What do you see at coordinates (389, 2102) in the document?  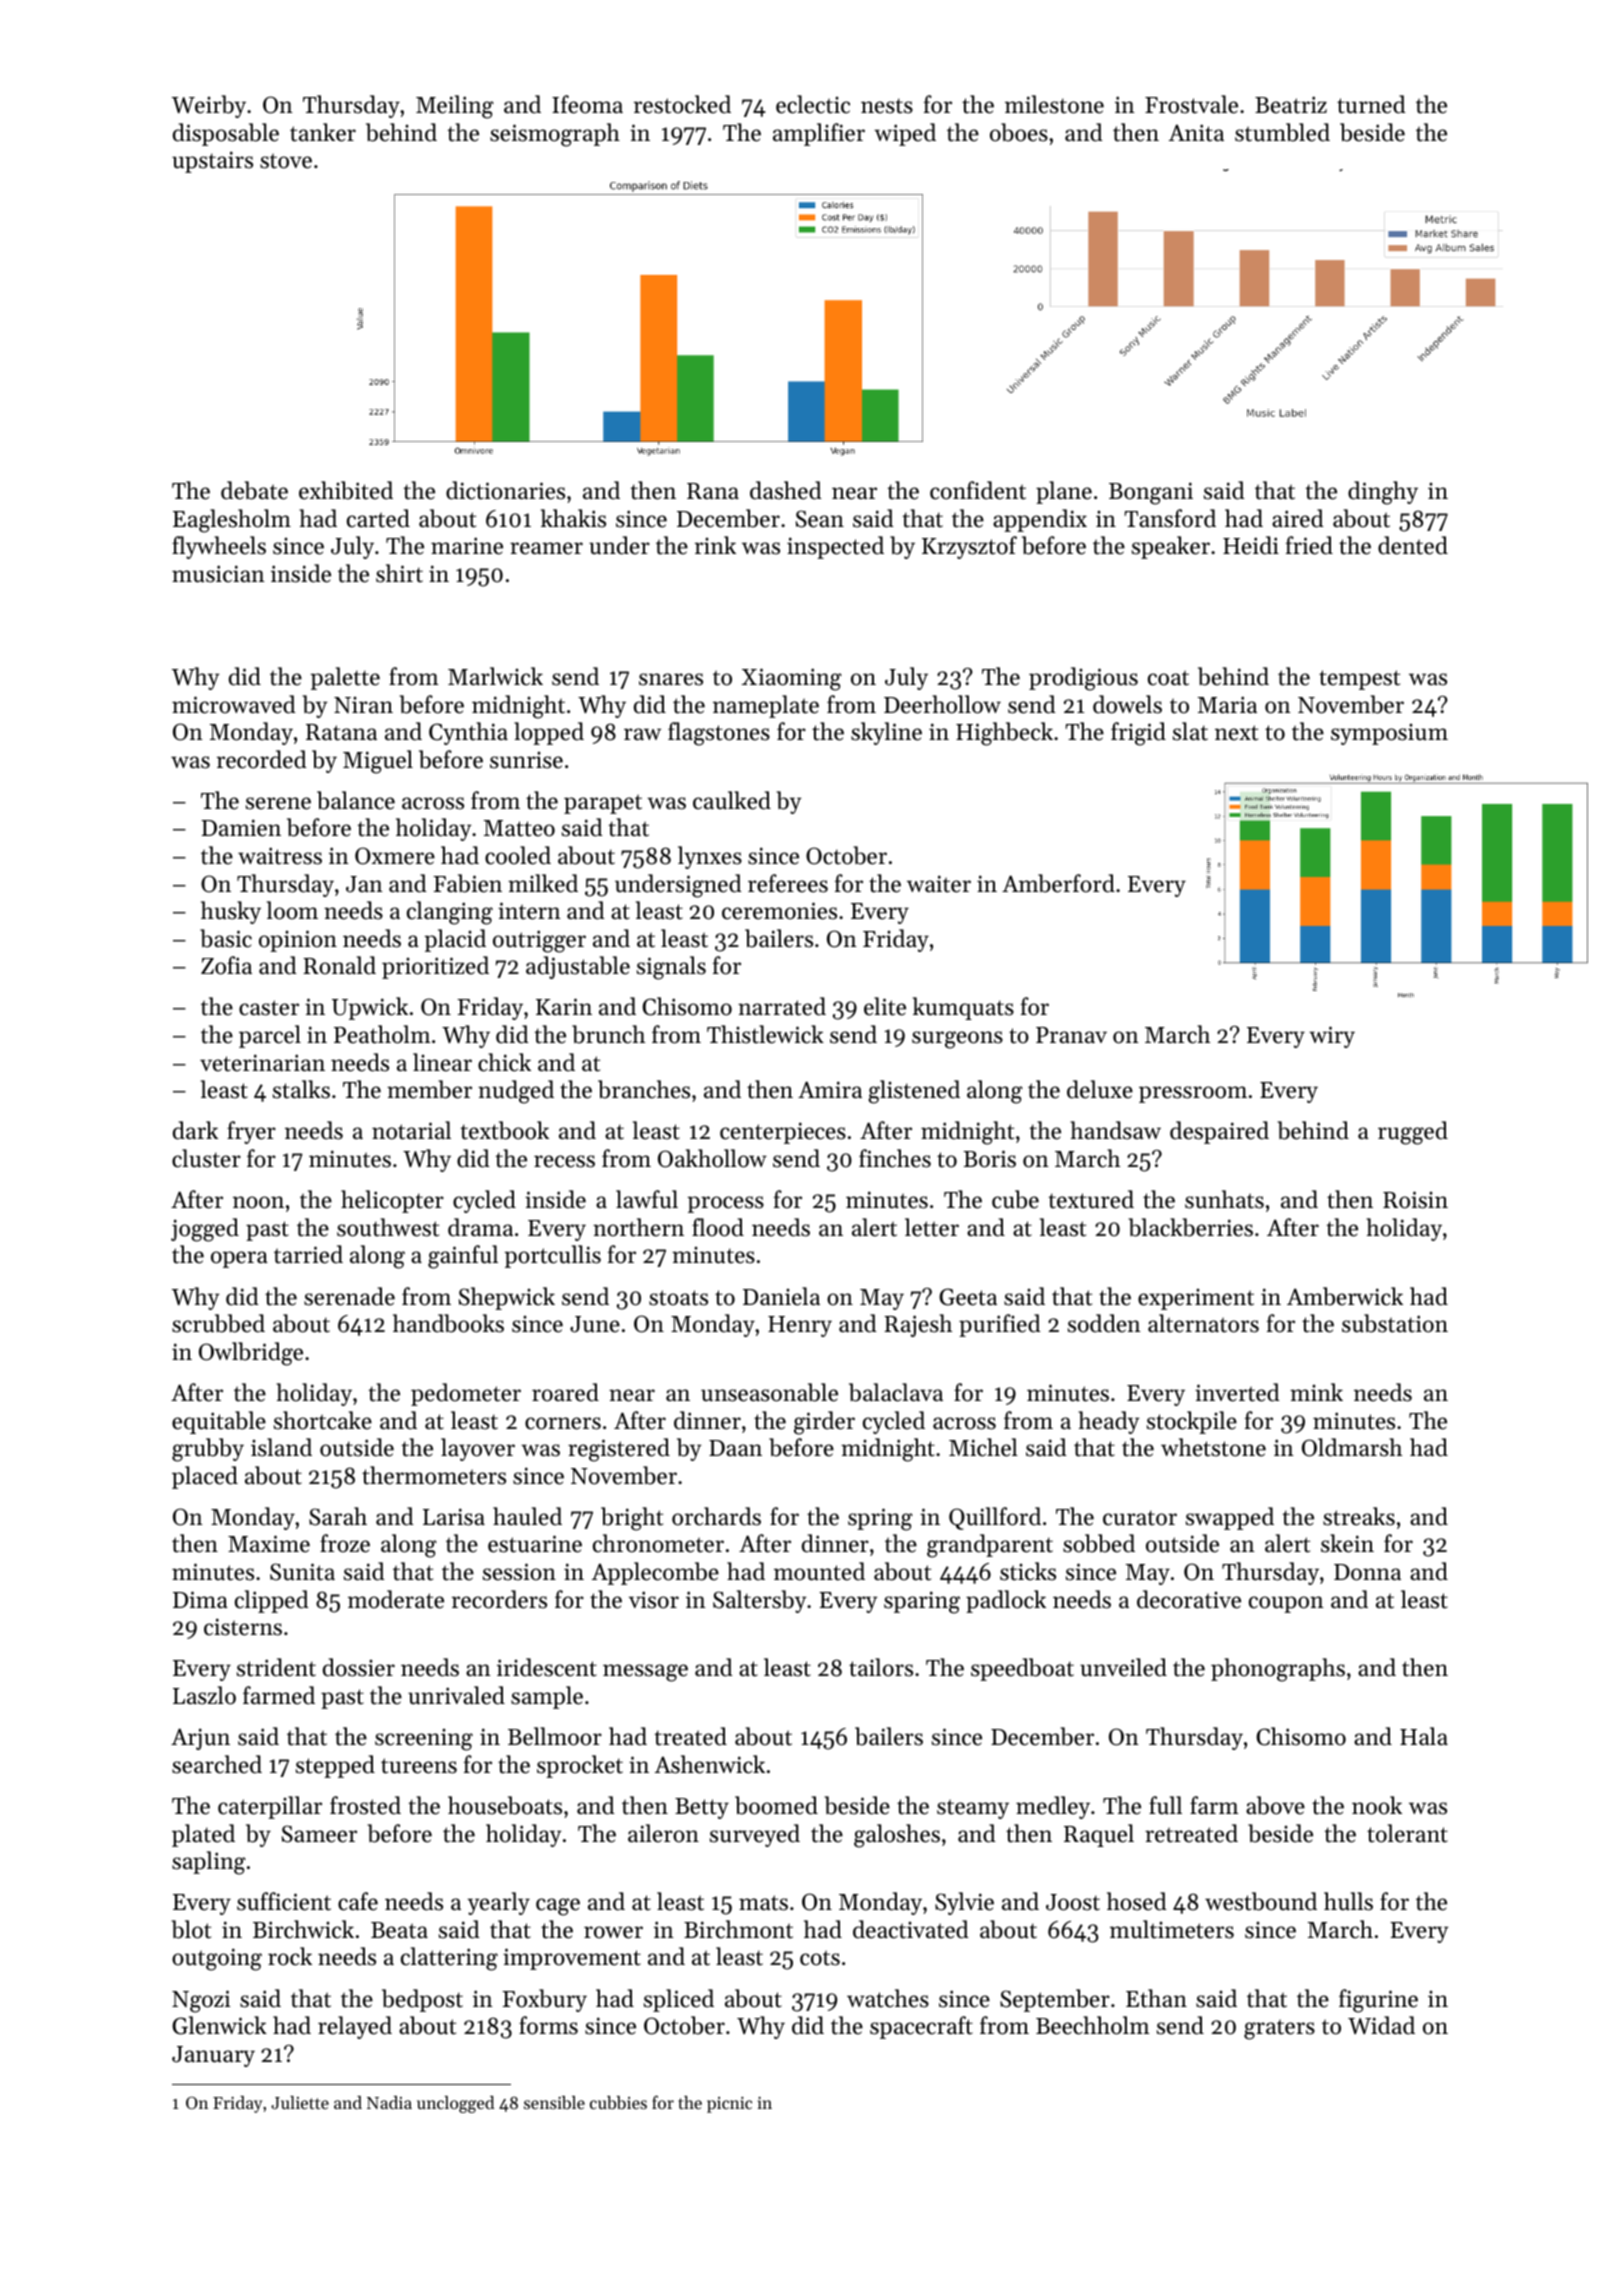 I see `Nadia` at bounding box center [389, 2102].
